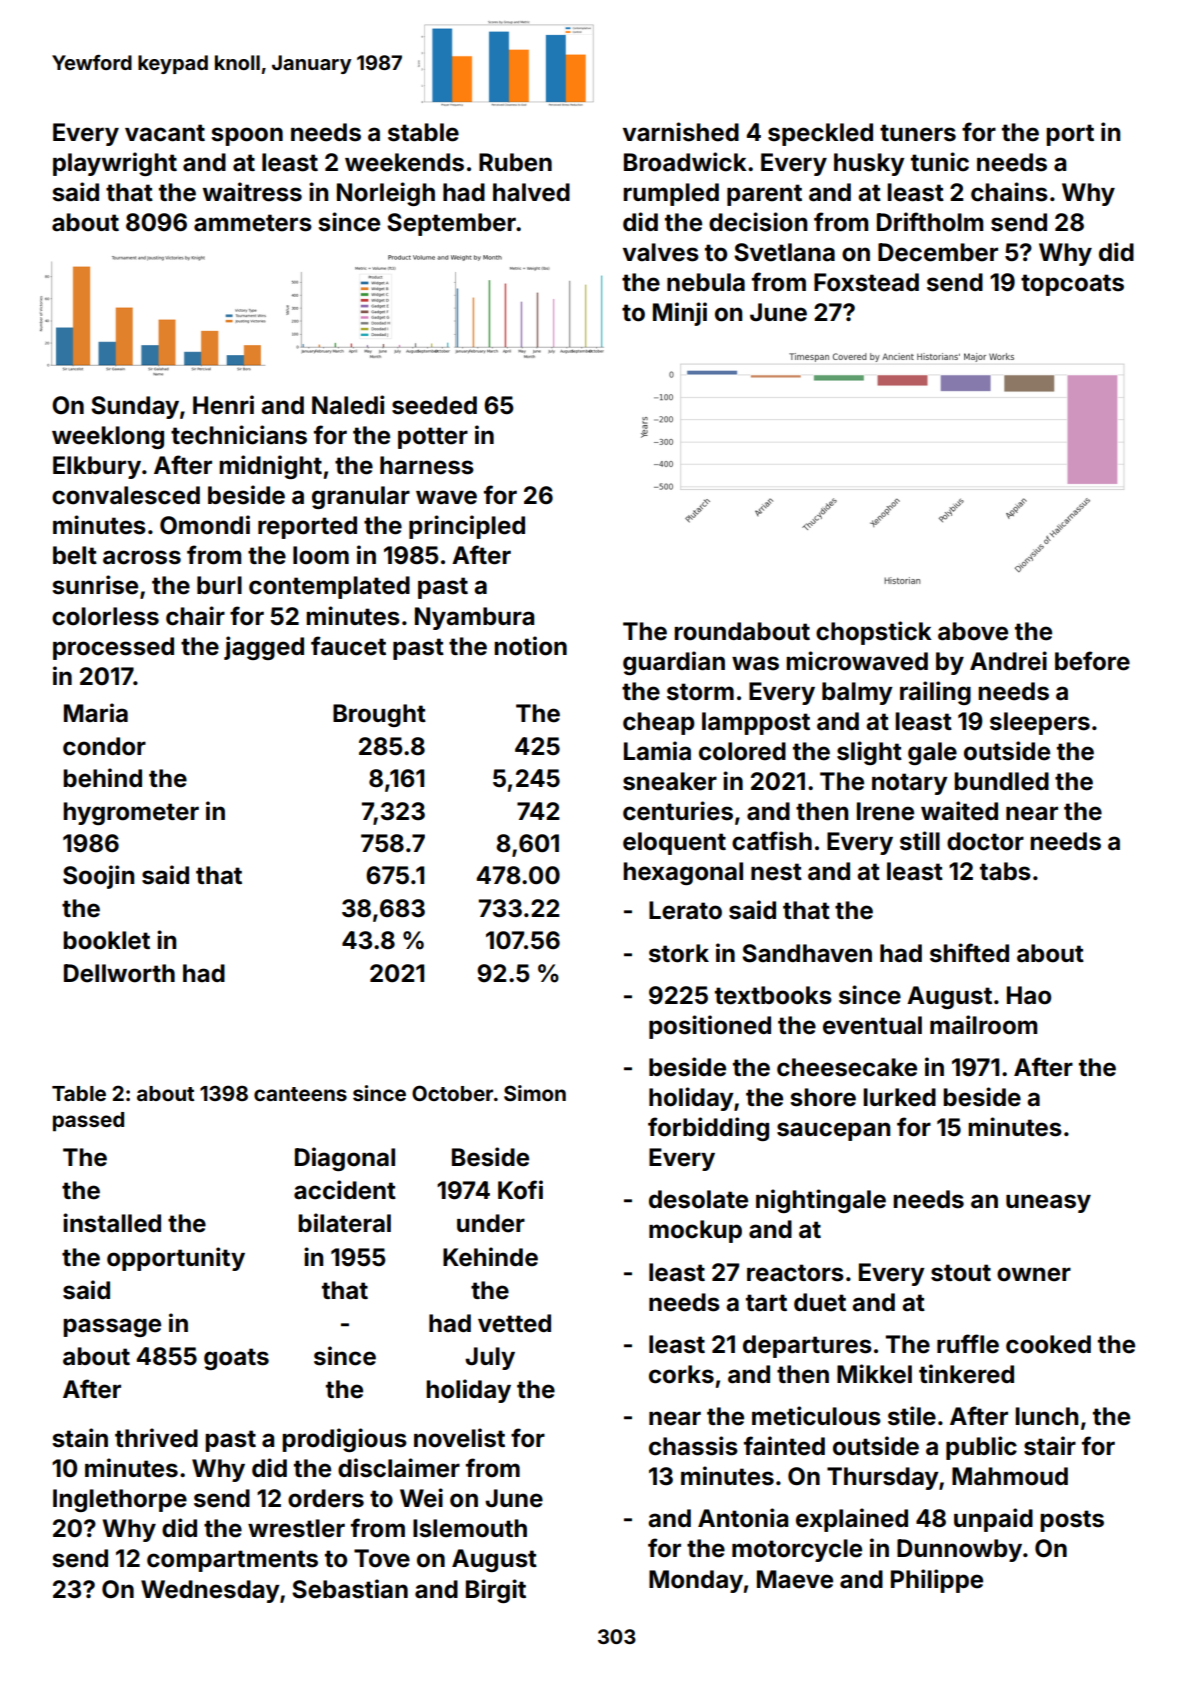 The image size is (1194, 1689). I want to click on Nyambura, so click(474, 618).
